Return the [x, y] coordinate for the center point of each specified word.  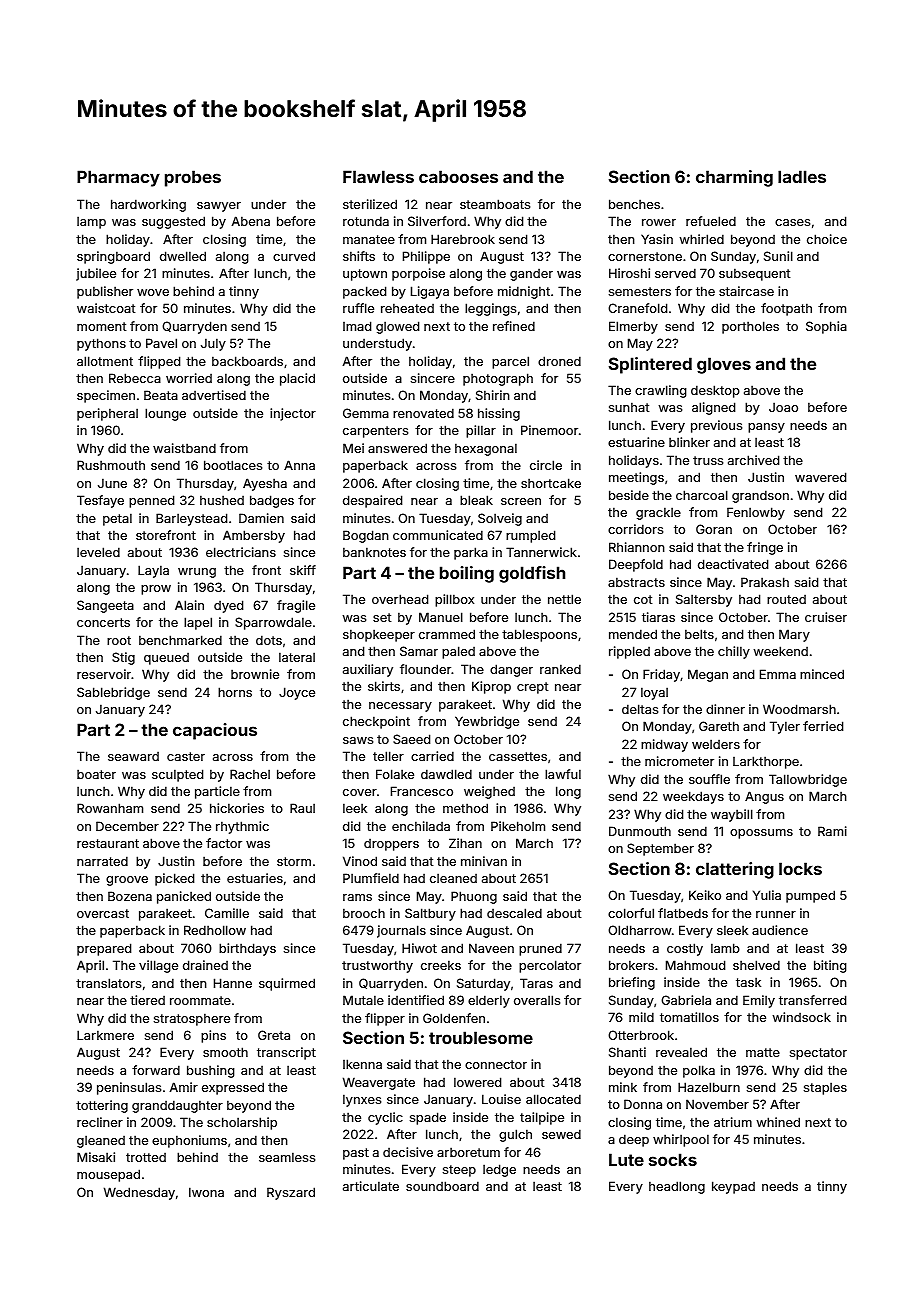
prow [156, 590]
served [675, 273]
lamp [91, 222]
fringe [765, 548]
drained [205, 965]
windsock [802, 1017]
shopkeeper [379, 635]
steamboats [495, 204]
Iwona [206, 1192]
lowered [477, 1082]
